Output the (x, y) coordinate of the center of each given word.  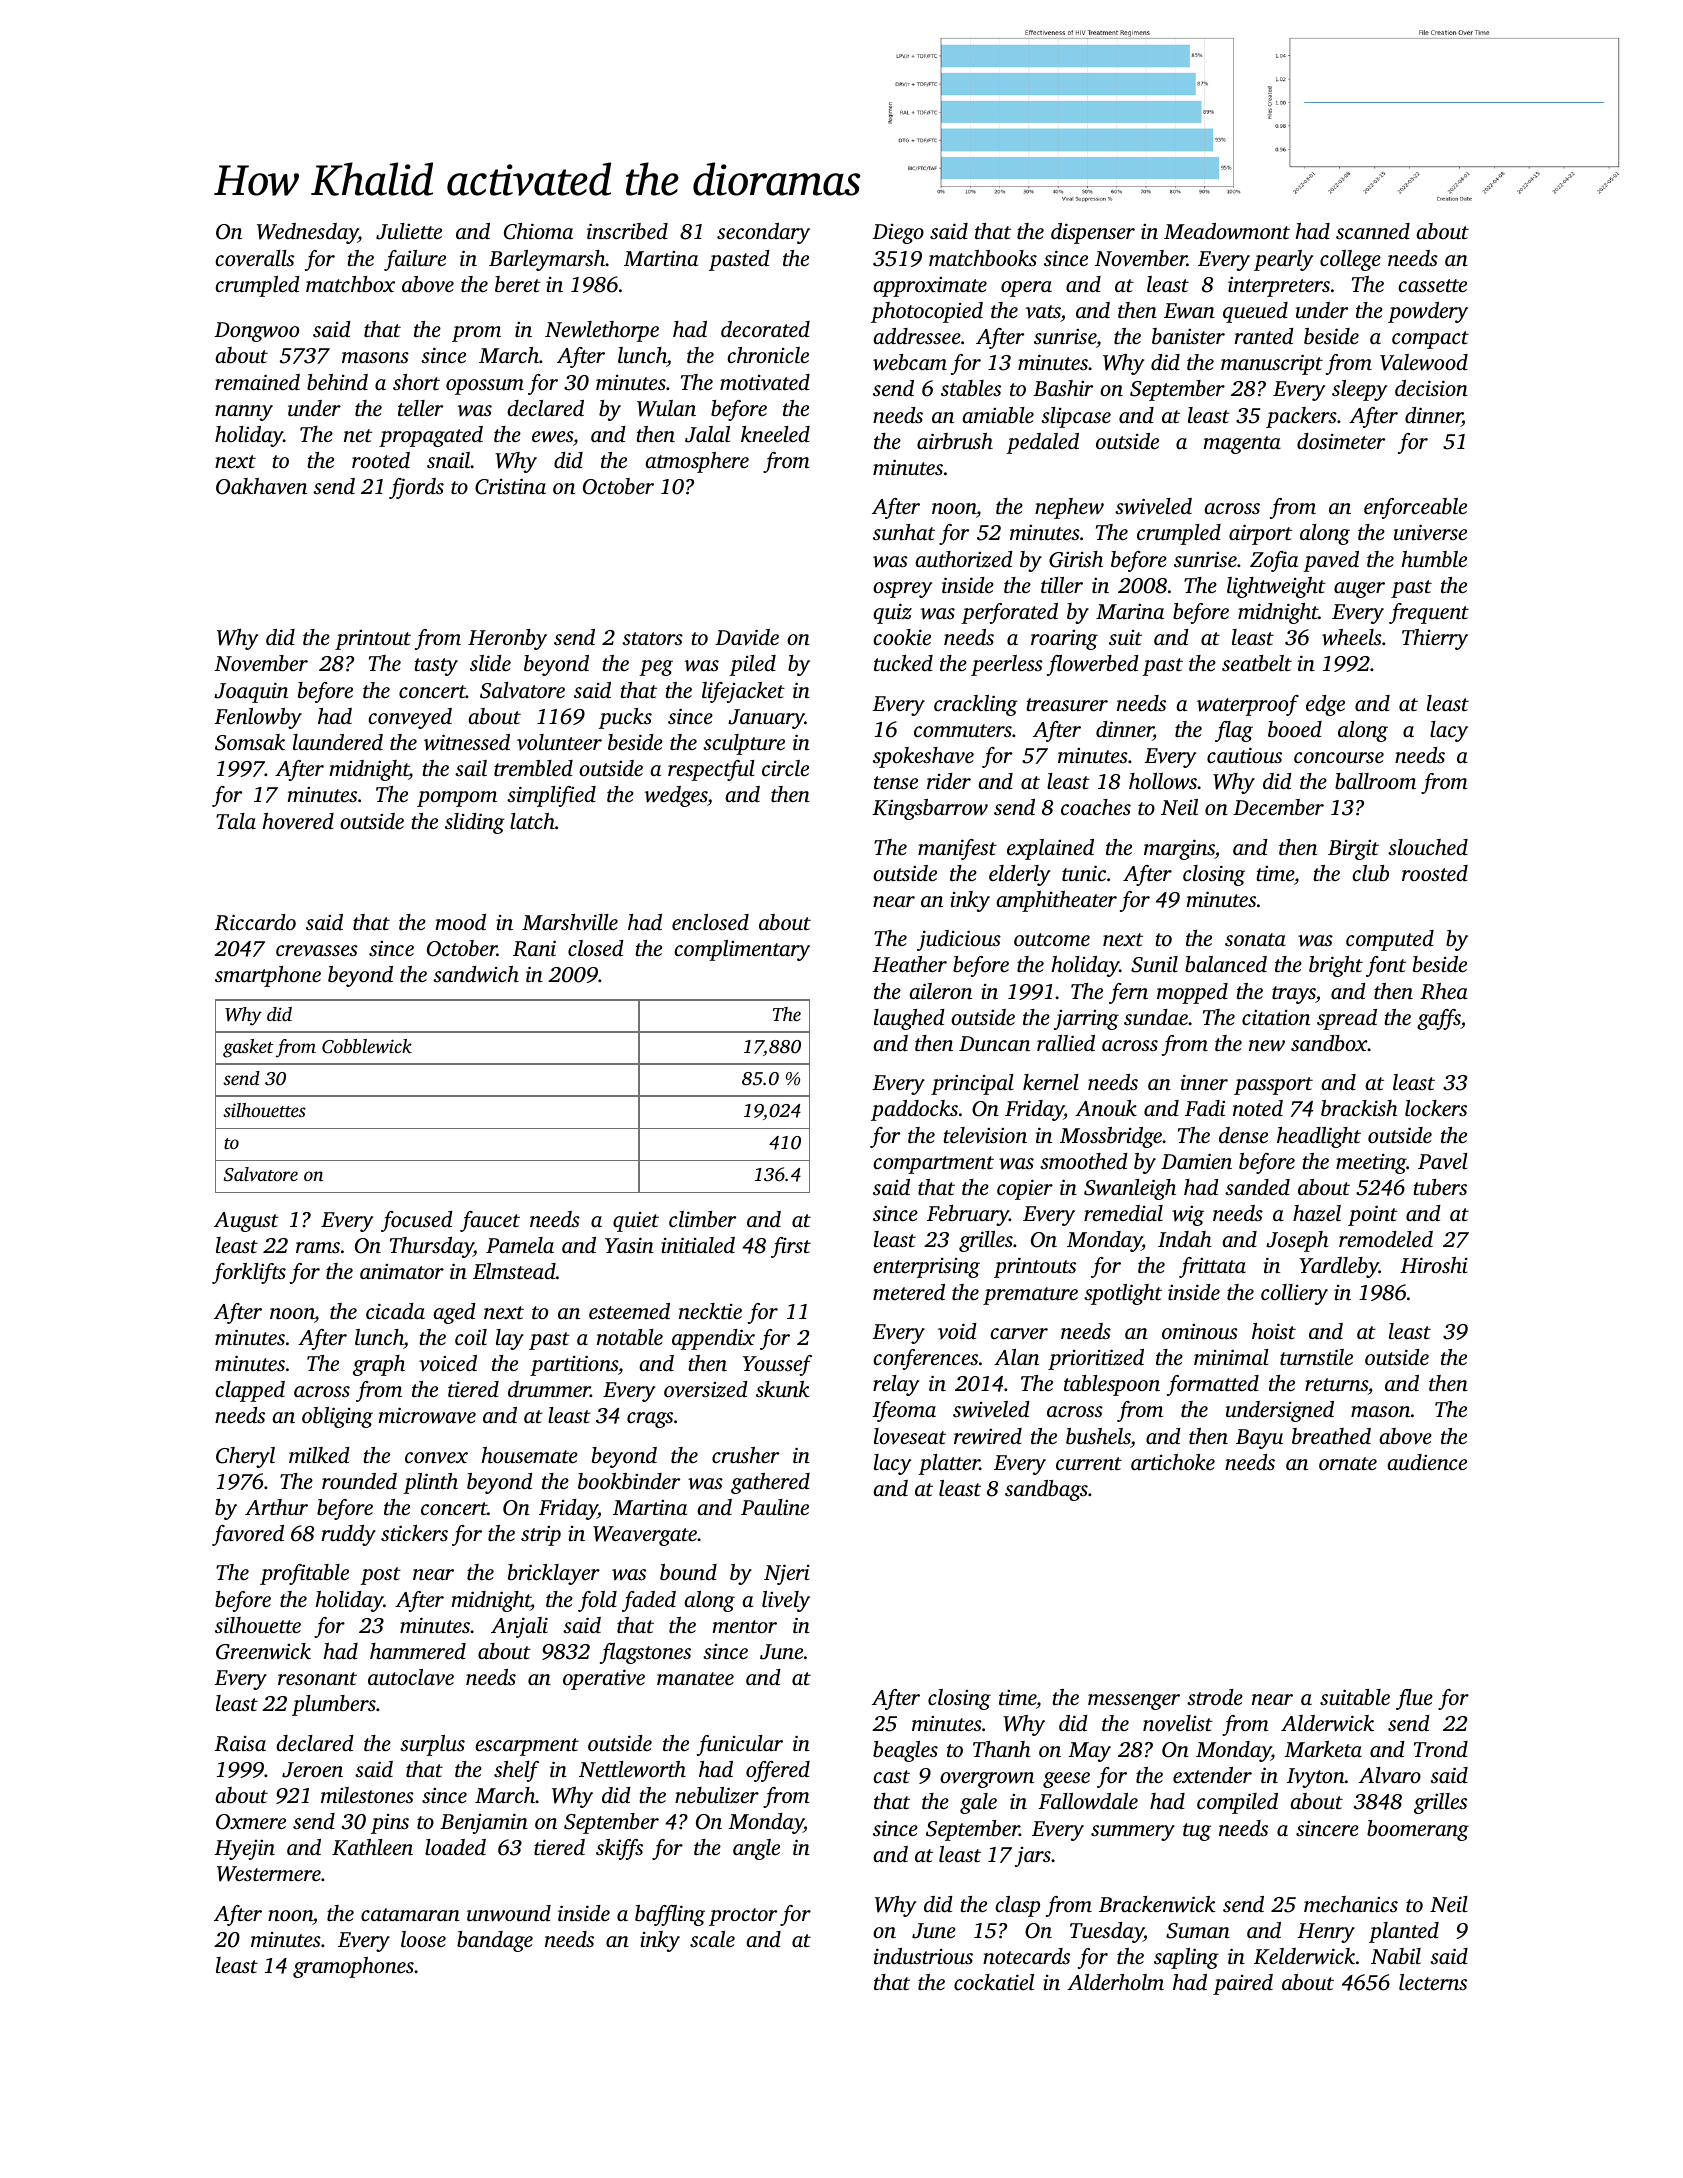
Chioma (538, 231)
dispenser (1093, 233)
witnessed (467, 742)
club (1370, 873)
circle (785, 768)
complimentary (742, 950)
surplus (432, 1745)
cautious (1244, 755)
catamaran (410, 1914)
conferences (925, 1359)
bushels (1098, 1436)
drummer (549, 1389)
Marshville (570, 922)
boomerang (1418, 1830)
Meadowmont (1227, 231)
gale (978, 1803)
